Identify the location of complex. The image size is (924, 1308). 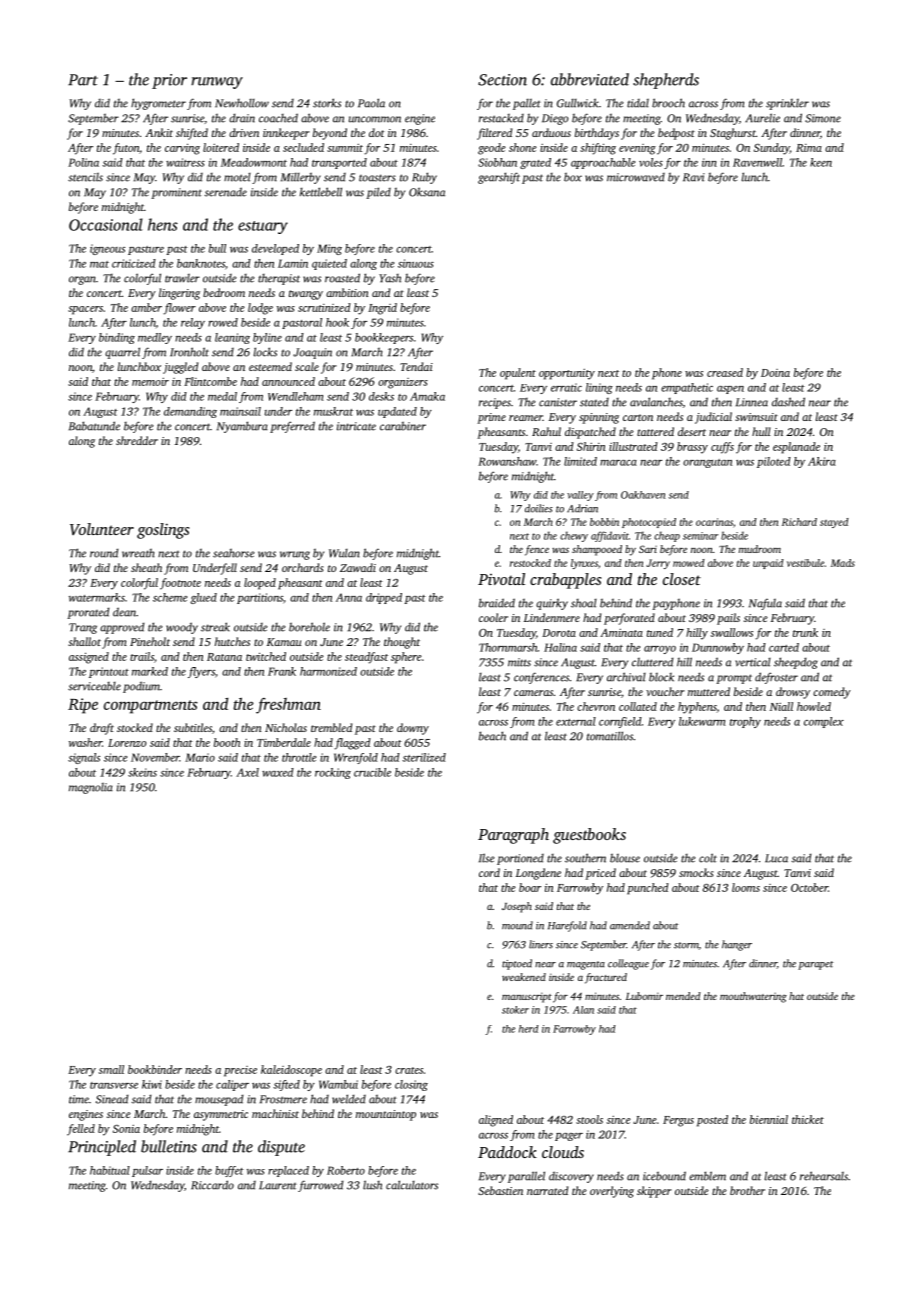
(824, 722).
